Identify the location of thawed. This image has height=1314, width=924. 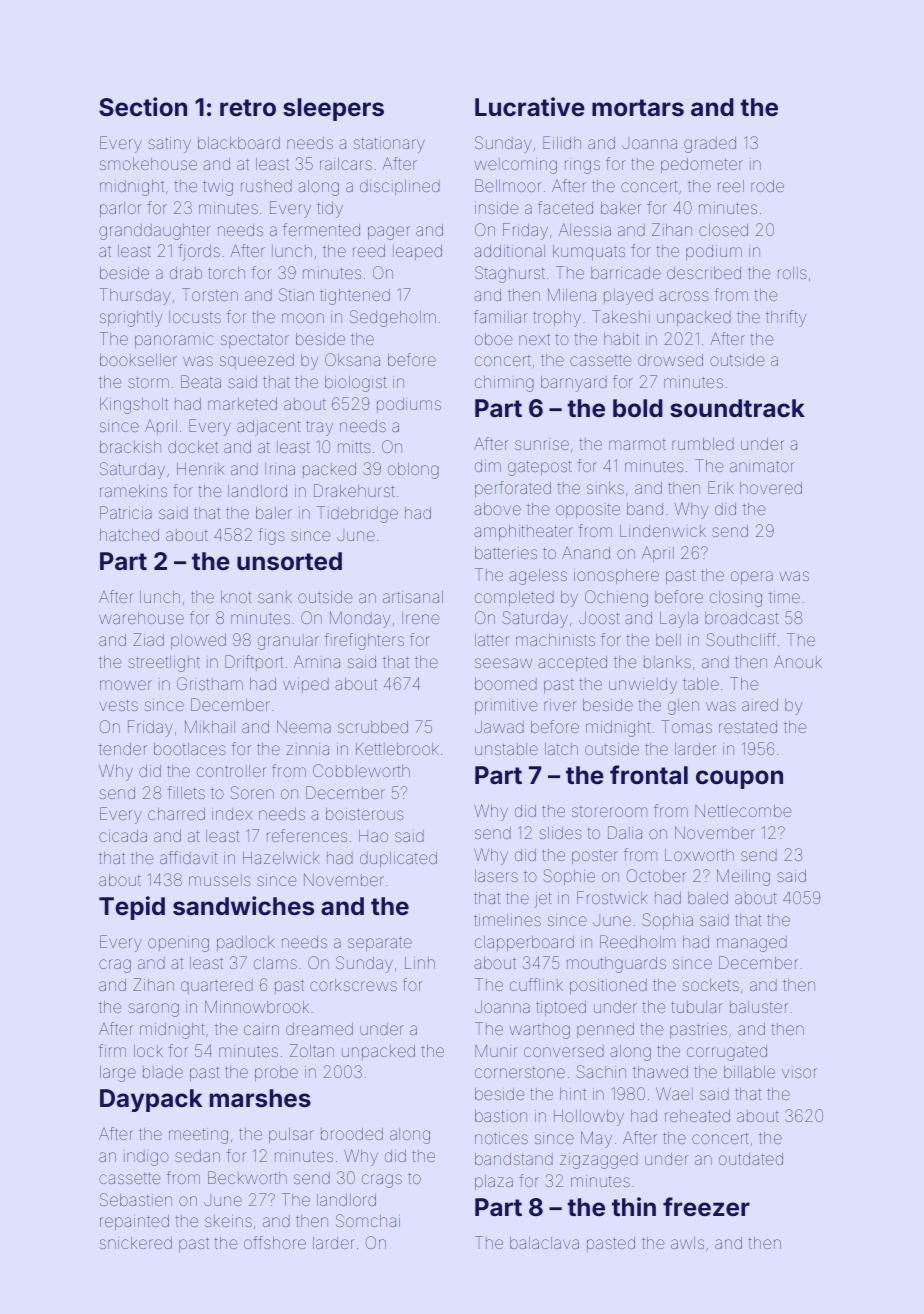
(660, 1072).
